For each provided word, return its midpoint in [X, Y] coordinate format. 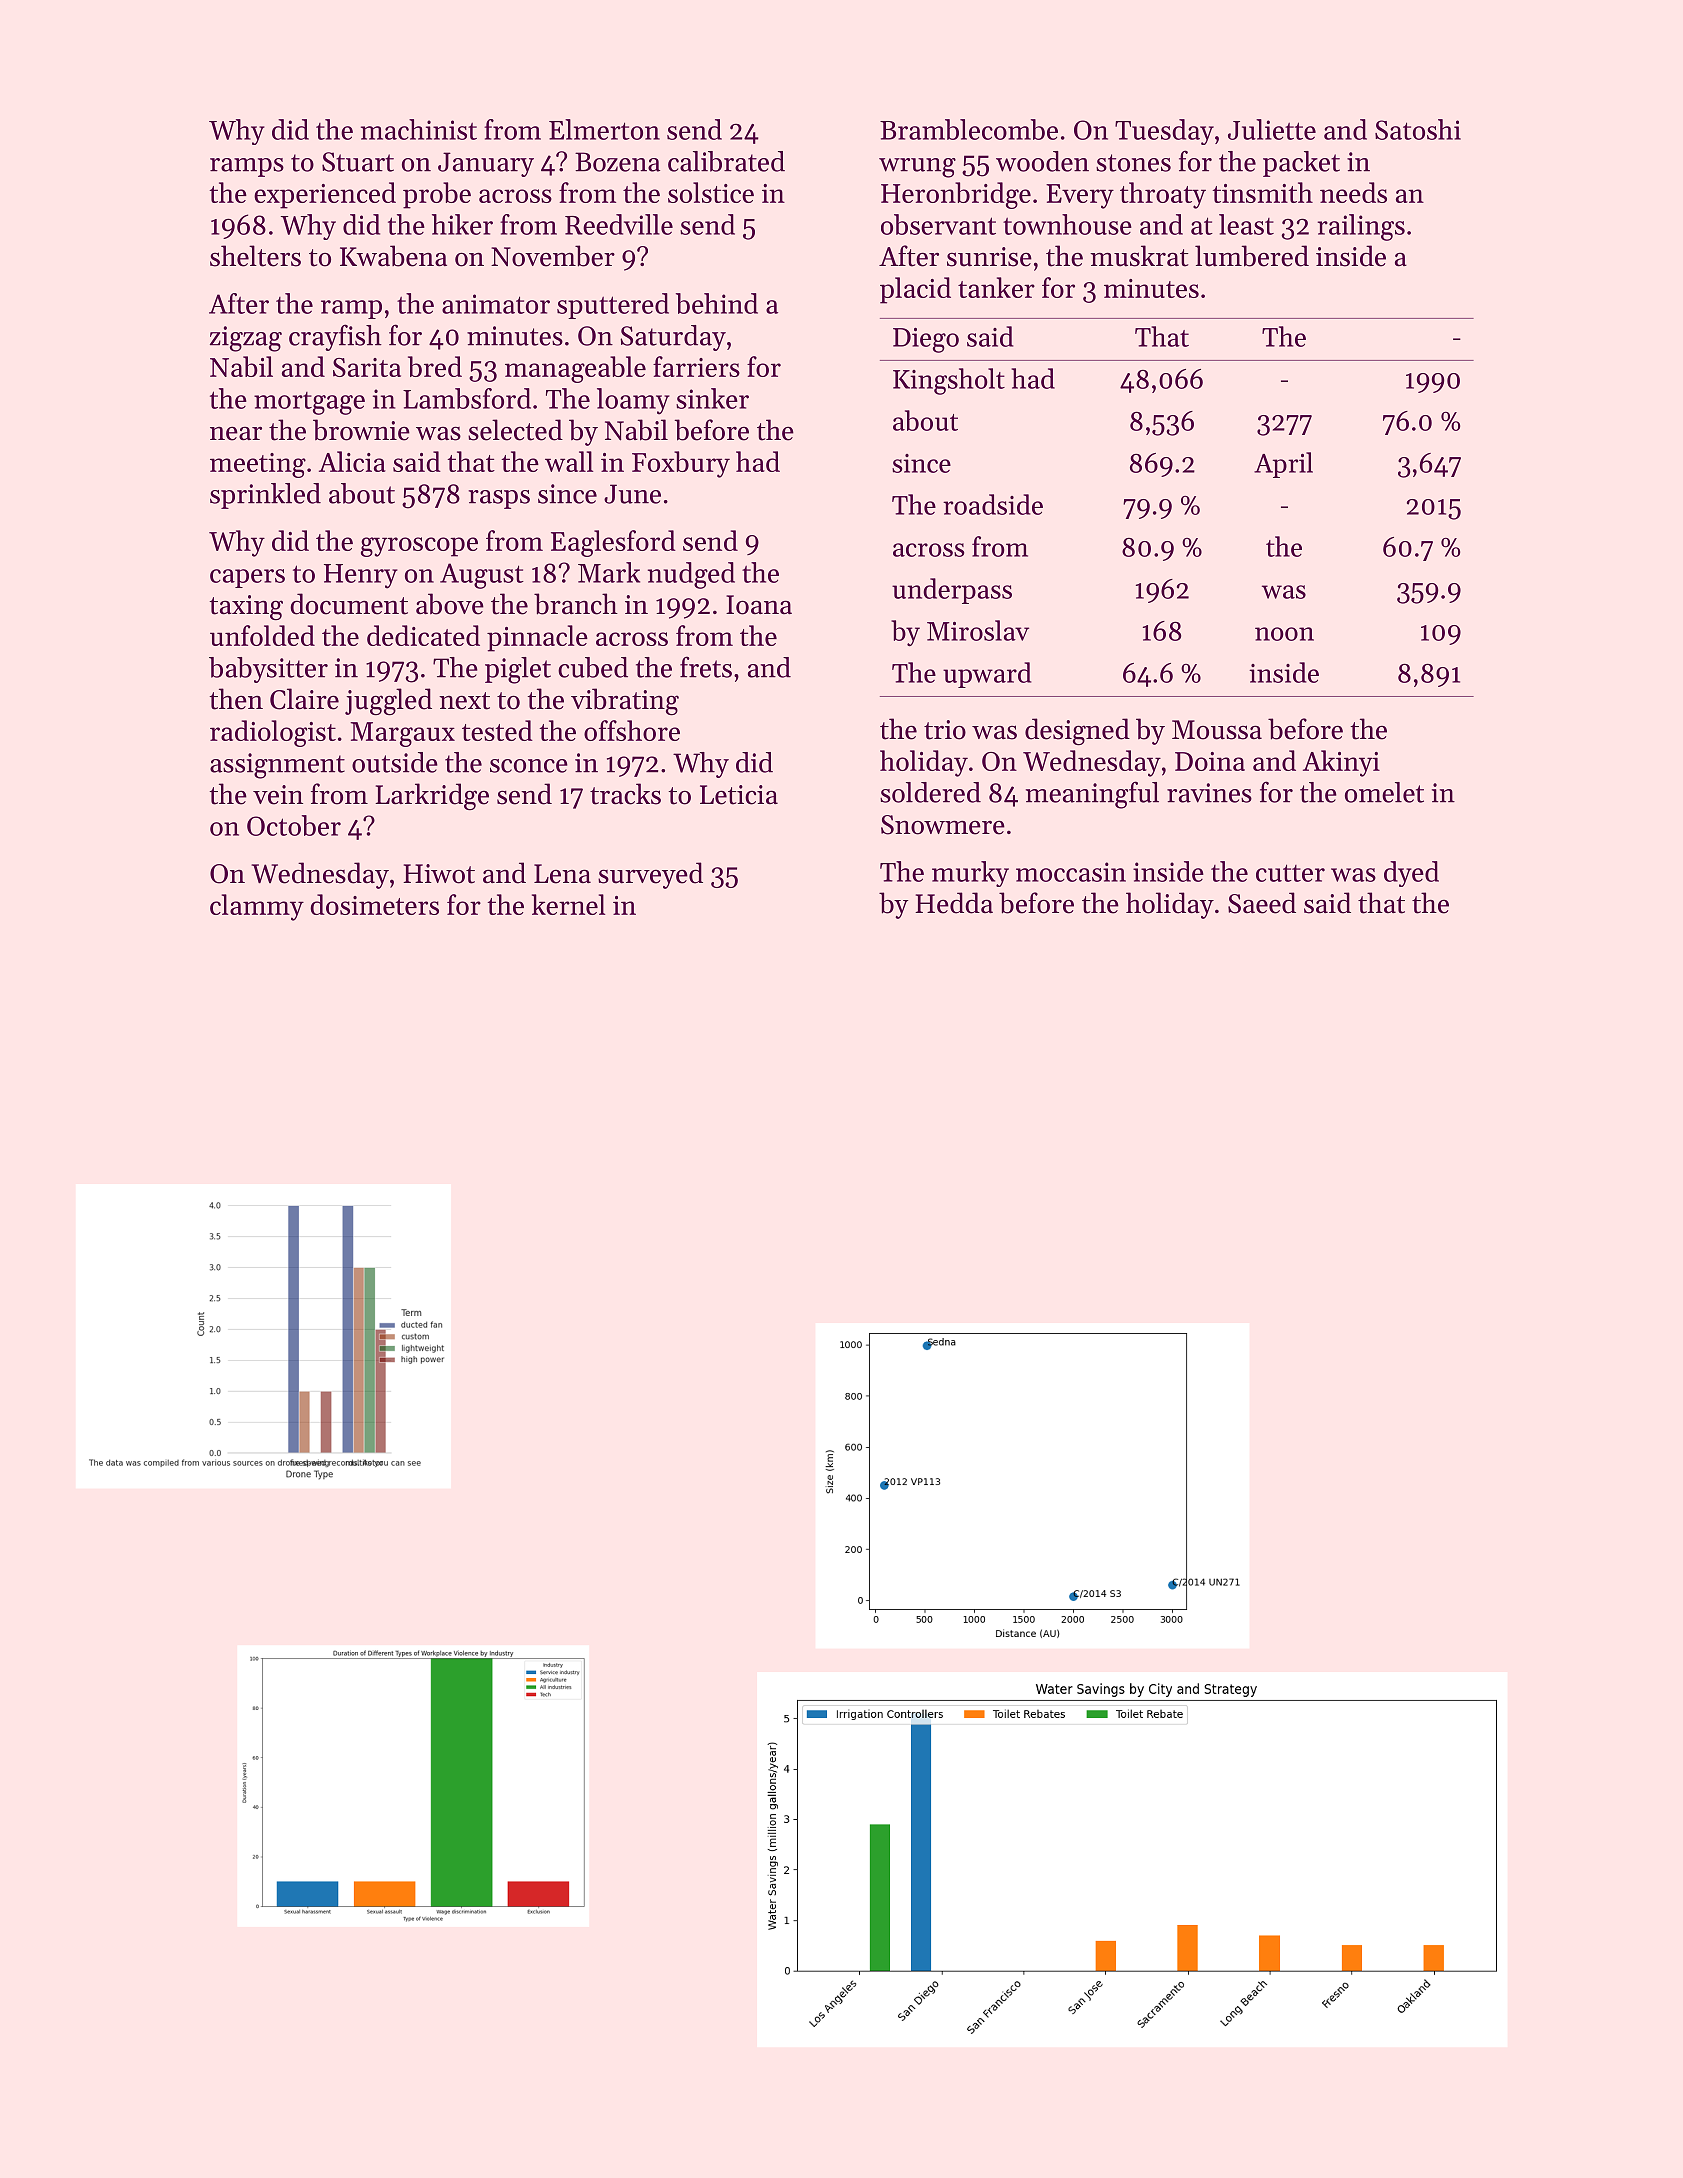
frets [706, 667]
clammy [257, 907]
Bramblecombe [969, 129]
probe [437, 195]
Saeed [1262, 903]
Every [1080, 196]
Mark [609, 572]
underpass [952, 591]
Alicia [352, 461]
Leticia [739, 795]
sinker [712, 398]
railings [1361, 227]
